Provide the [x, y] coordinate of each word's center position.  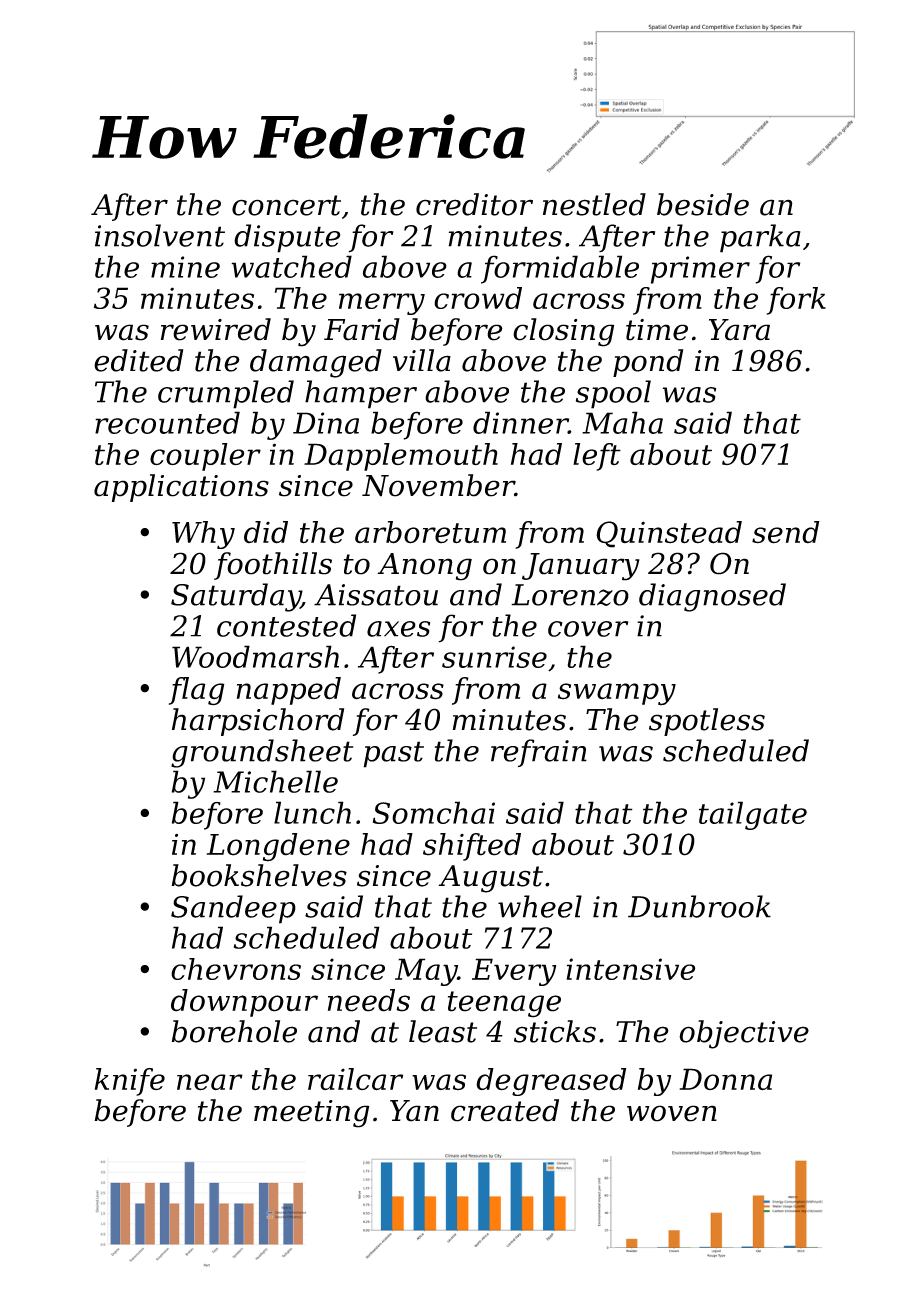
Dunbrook [699, 906]
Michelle [275, 781]
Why [203, 535]
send [786, 532]
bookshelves [259, 875]
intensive [630, 969]
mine [185, 267]
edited [138, 360]
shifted [472, 847]
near [210, 1082]
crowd [478, 298]
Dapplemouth [401, 457]
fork [796, 301]
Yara [739, 330]
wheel [540, 906]
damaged [316, 363]
